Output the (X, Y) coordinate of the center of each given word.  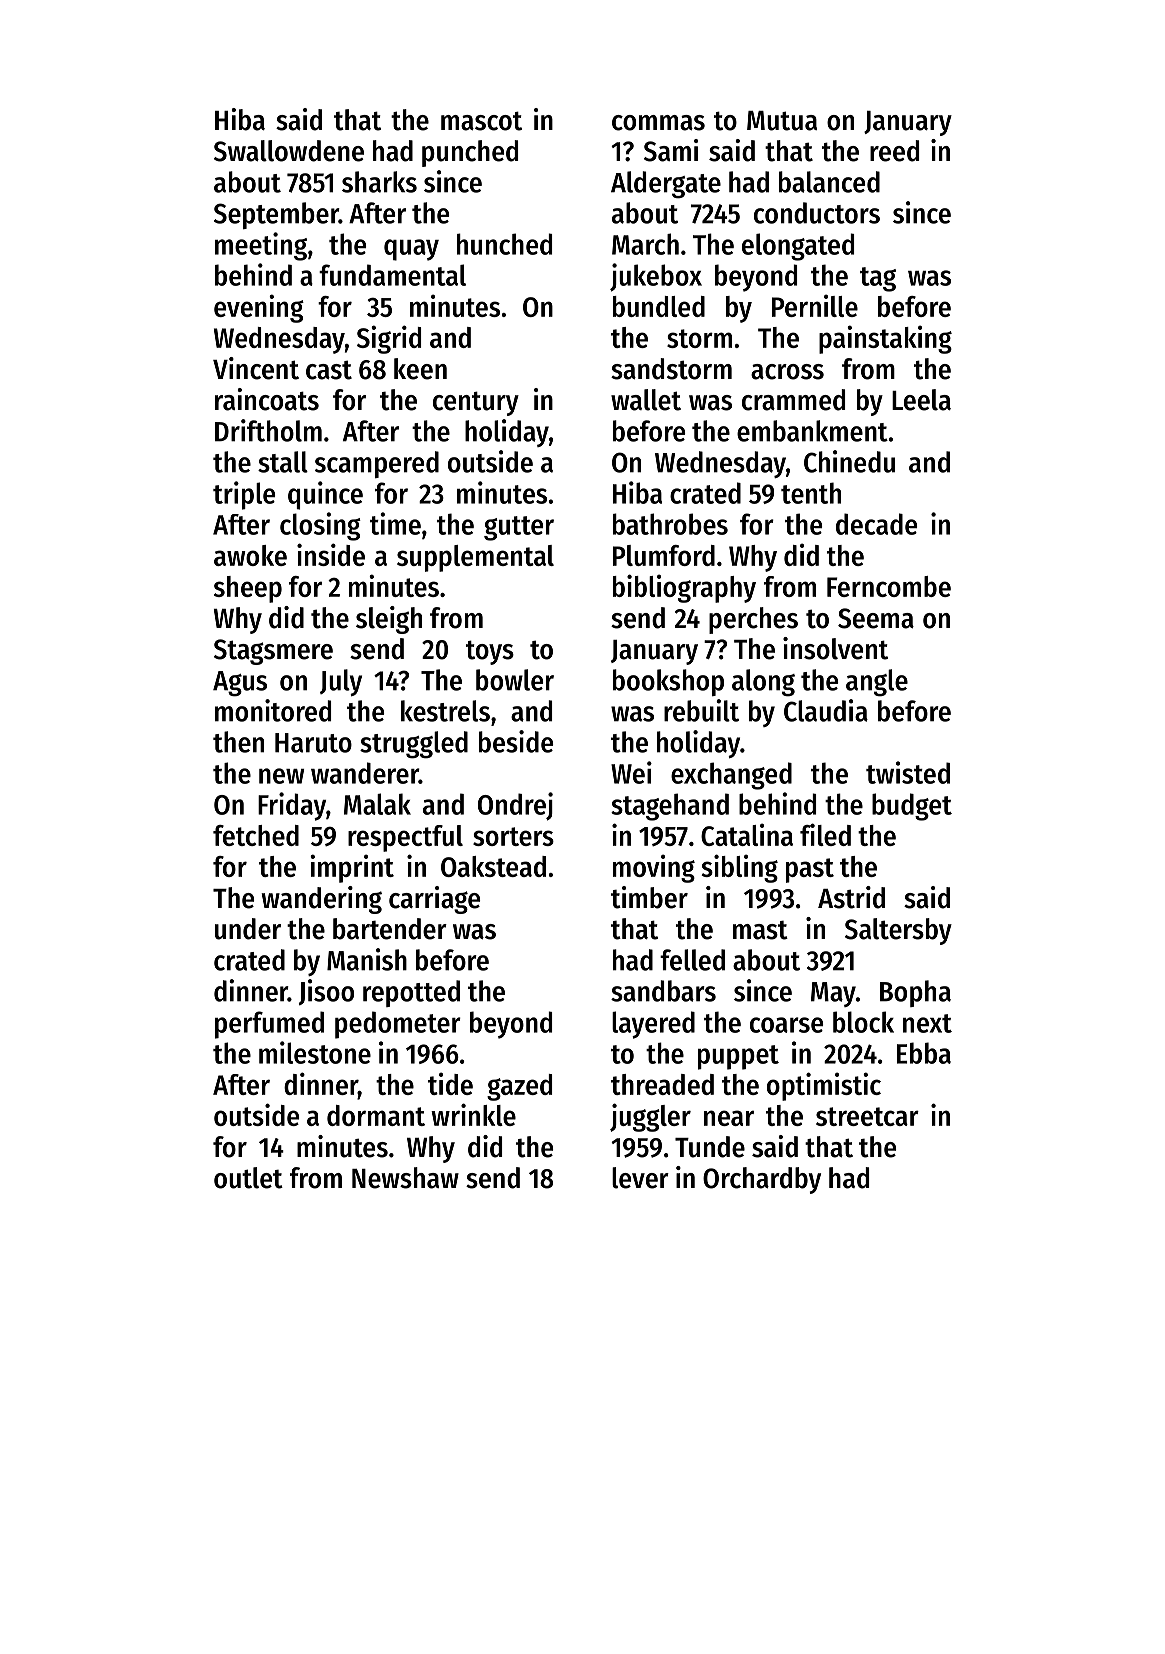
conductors (817, 213)
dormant (376, 1115)
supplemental (475, 558)
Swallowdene (289, 151)
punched (470, 153)
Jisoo (326, 992)
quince (325, 495)
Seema (876, 618)
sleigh (389, 620)
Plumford (664, 555)
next (927, 1023)
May (833, 994)
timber (649, 897)
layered (653, 1025)
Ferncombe (889, 586)
